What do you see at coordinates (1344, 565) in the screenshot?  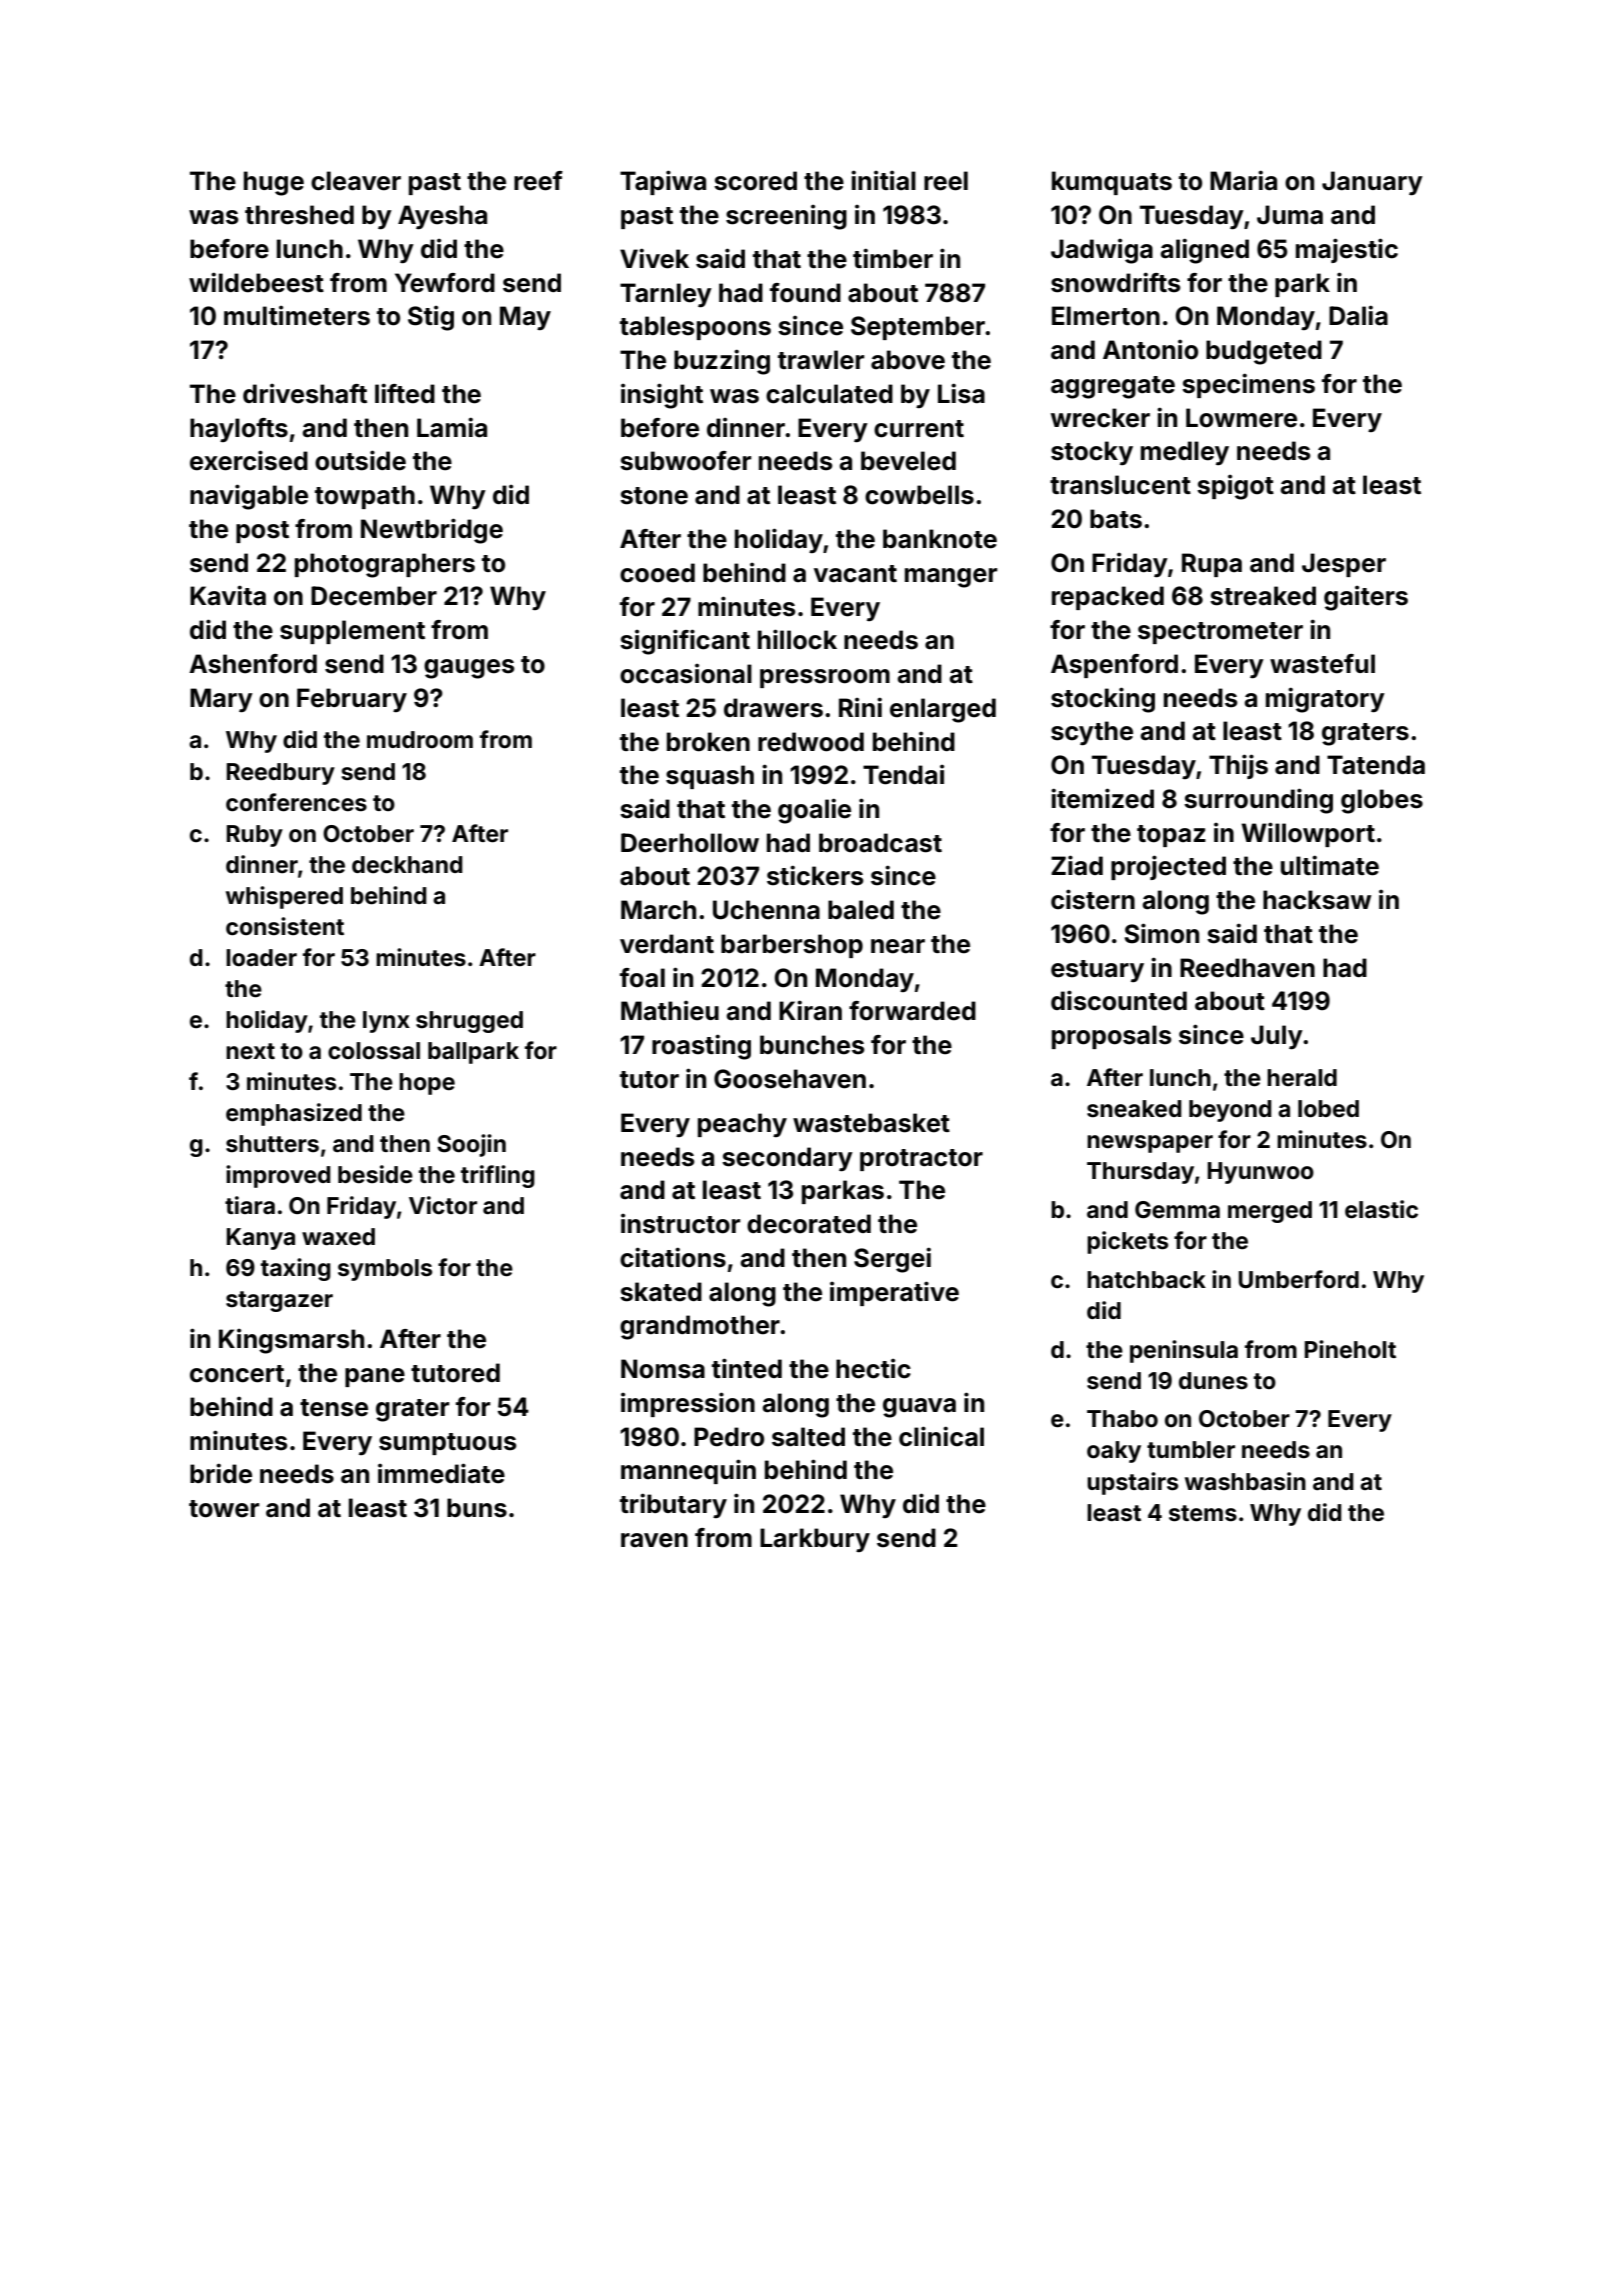 I see `Jesper` at bounding box center [1344, 565].
